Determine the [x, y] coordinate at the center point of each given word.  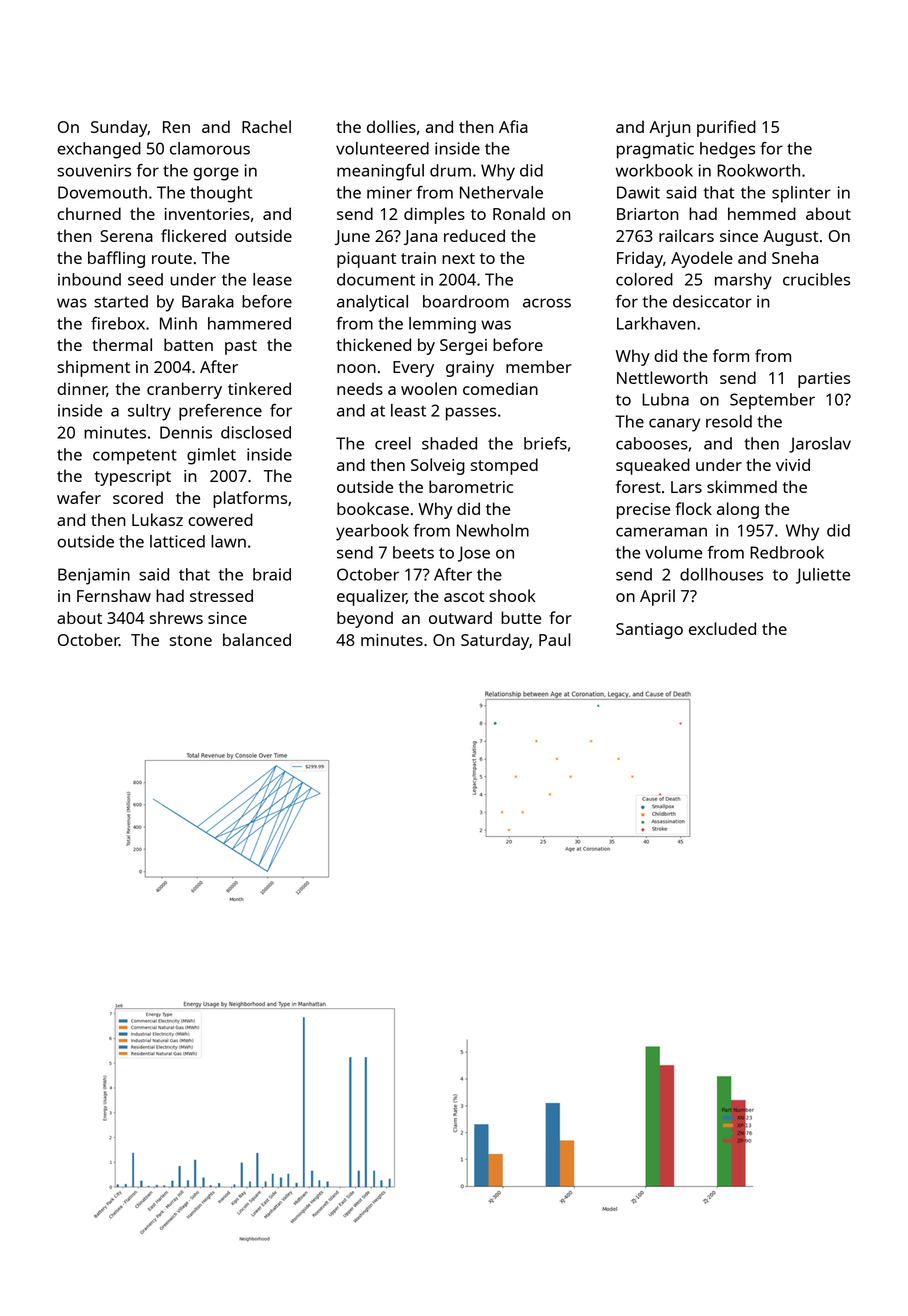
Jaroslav [820, 445]
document [376, 279]
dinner [82, 389]
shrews [176, 617]
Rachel [266, 126]
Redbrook [787, 552]
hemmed [762, 213]
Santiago [649, 631]
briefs [545, 443]
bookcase [373, 508]
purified [726, 128]
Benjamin [94, 576]
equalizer [372, 597]
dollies [391, 126]
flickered [193, 235]
